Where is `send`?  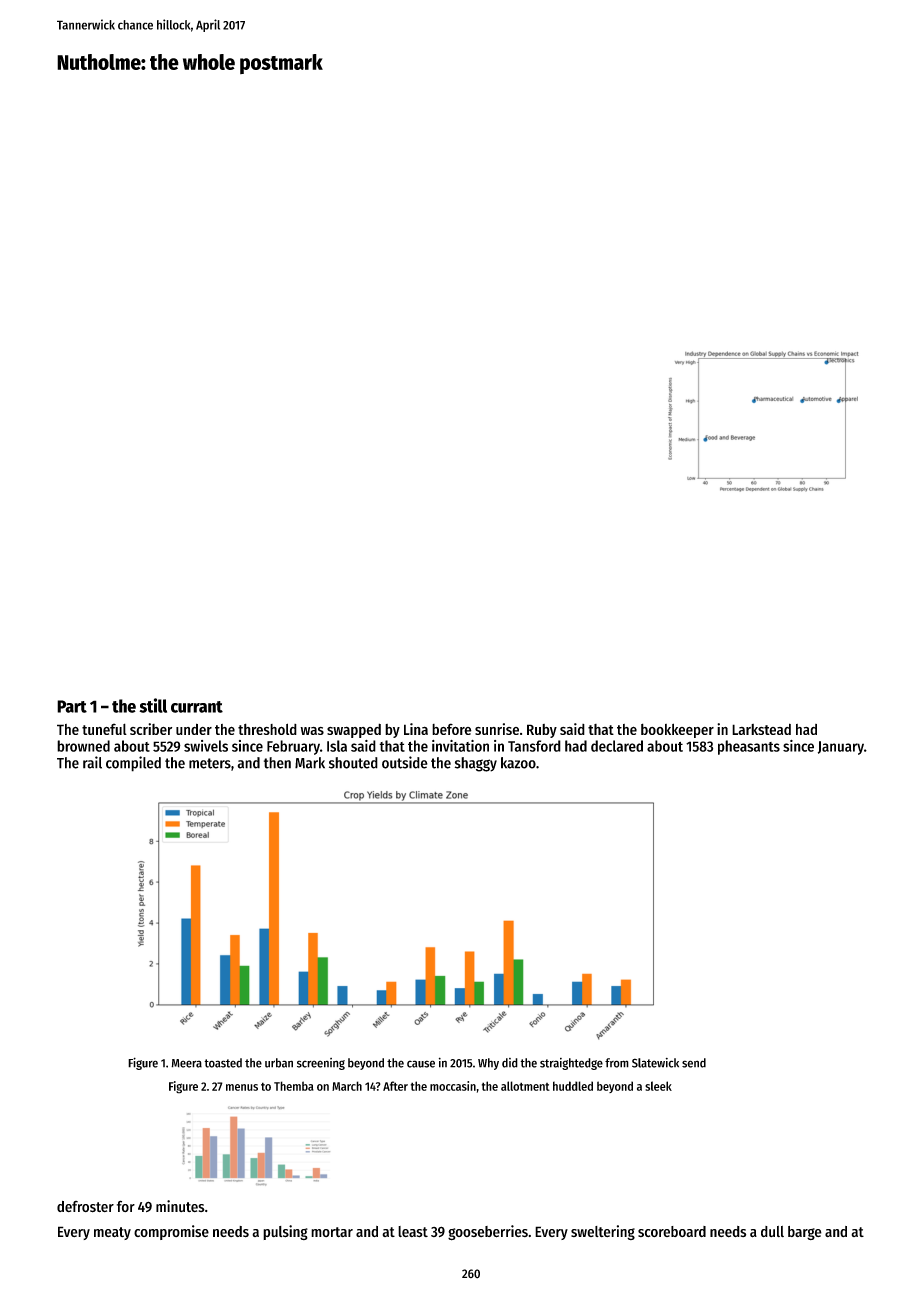 send is located at coordinates (694, 1063).
